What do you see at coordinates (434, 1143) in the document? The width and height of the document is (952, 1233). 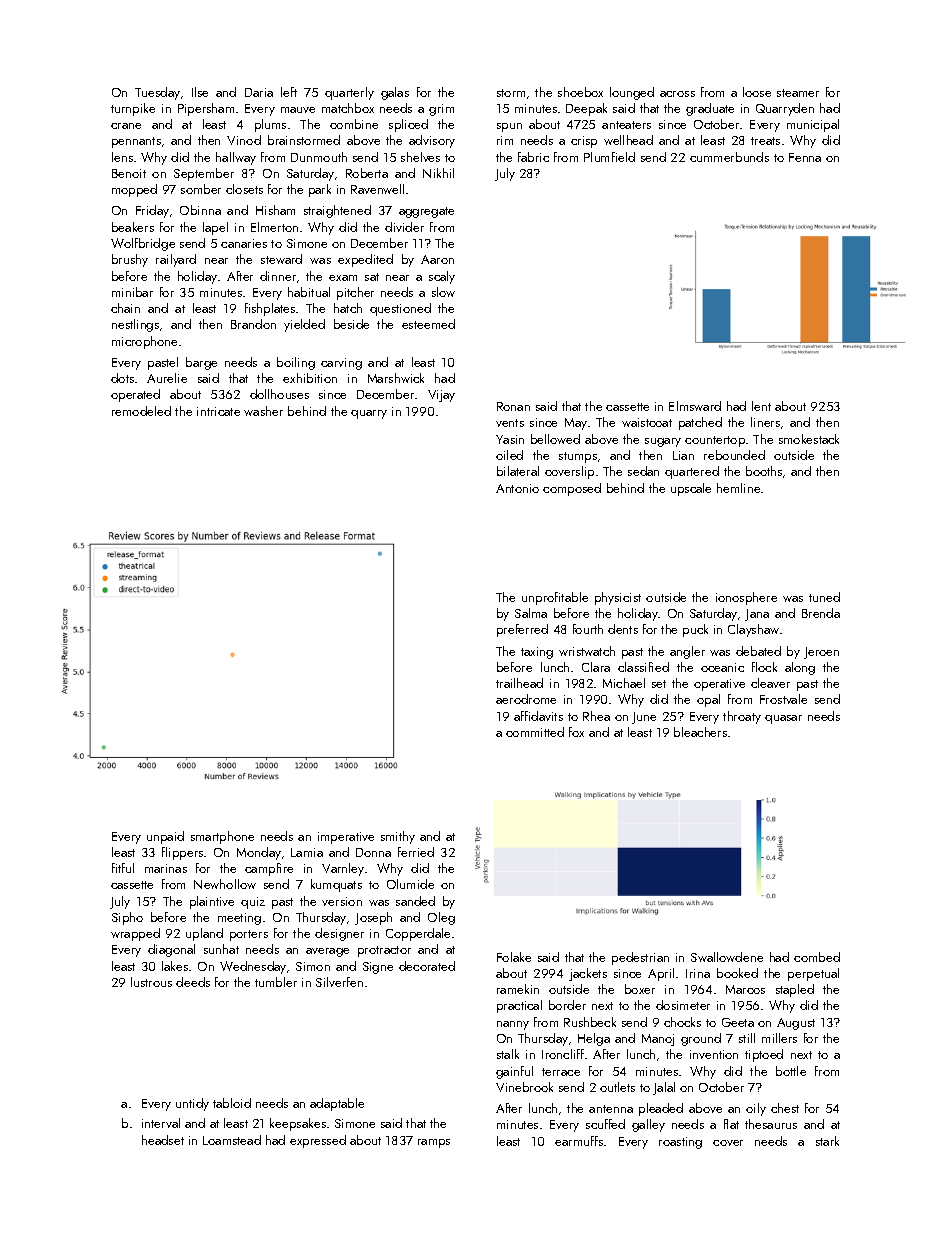 I see `ramps` at bounding box center [434, 1143].
